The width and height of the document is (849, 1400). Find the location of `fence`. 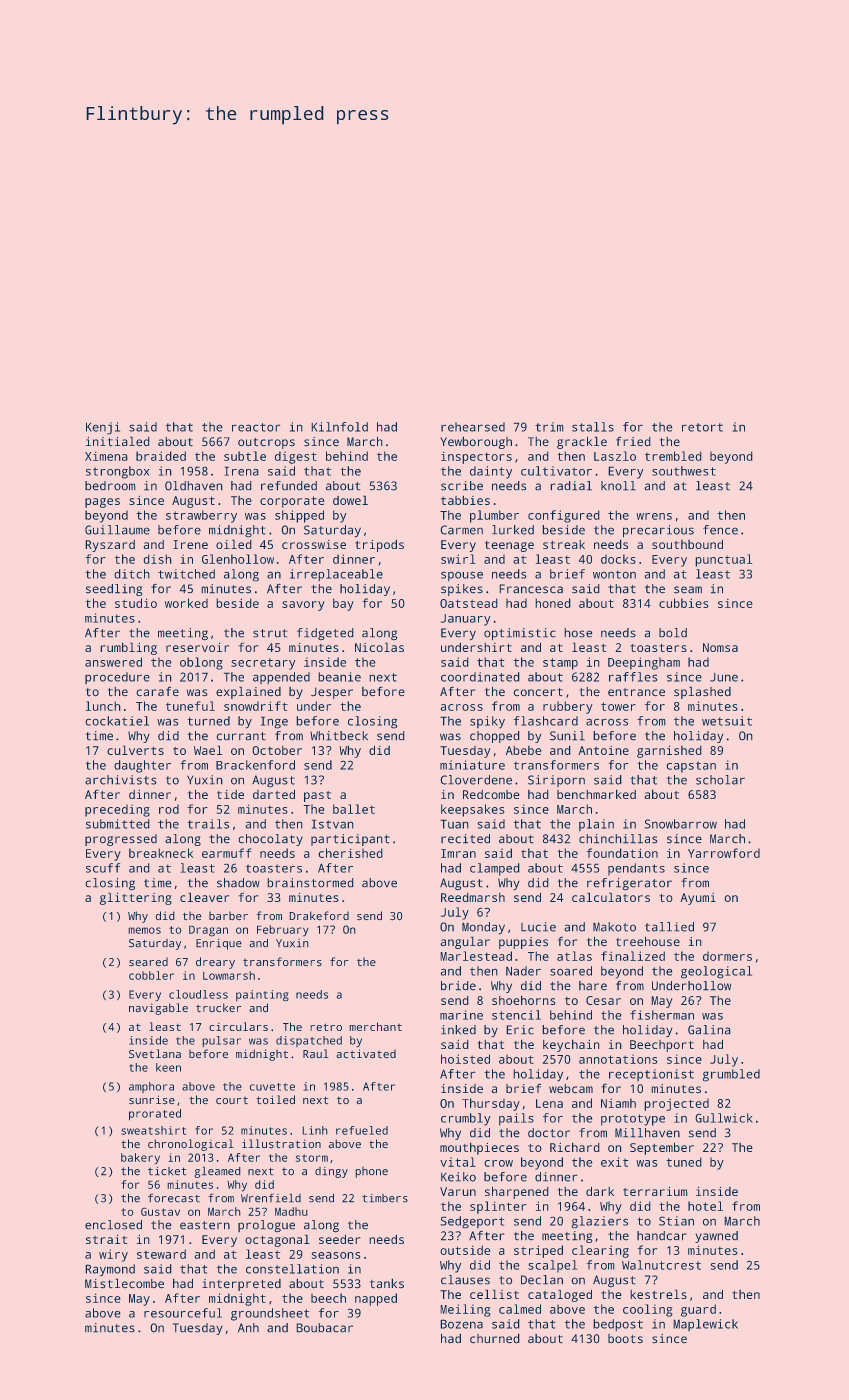

fence is located at coordinates (720, 530).
